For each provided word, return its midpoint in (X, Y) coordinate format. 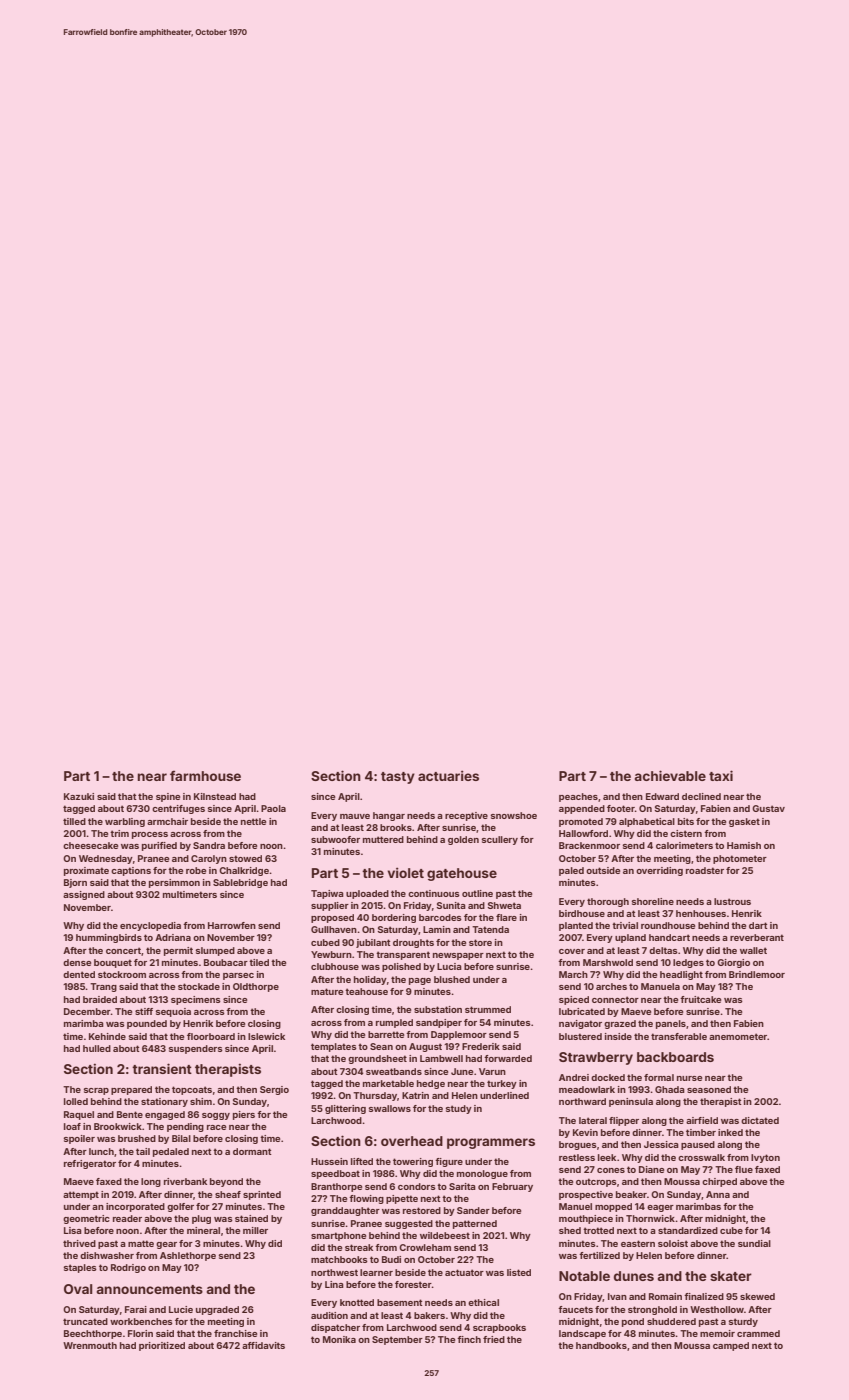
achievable (670, 775)
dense (77, 962)
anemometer (738, 1036)
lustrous (732, 901)
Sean (381, 1046)
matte (141, 1243)
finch (469, 1339)
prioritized (162, 1346)
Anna (718, 1194)
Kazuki (79, 796)
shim (201, 1101)
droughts (413, 943)
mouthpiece (586, 1219)
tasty (398, 778)
